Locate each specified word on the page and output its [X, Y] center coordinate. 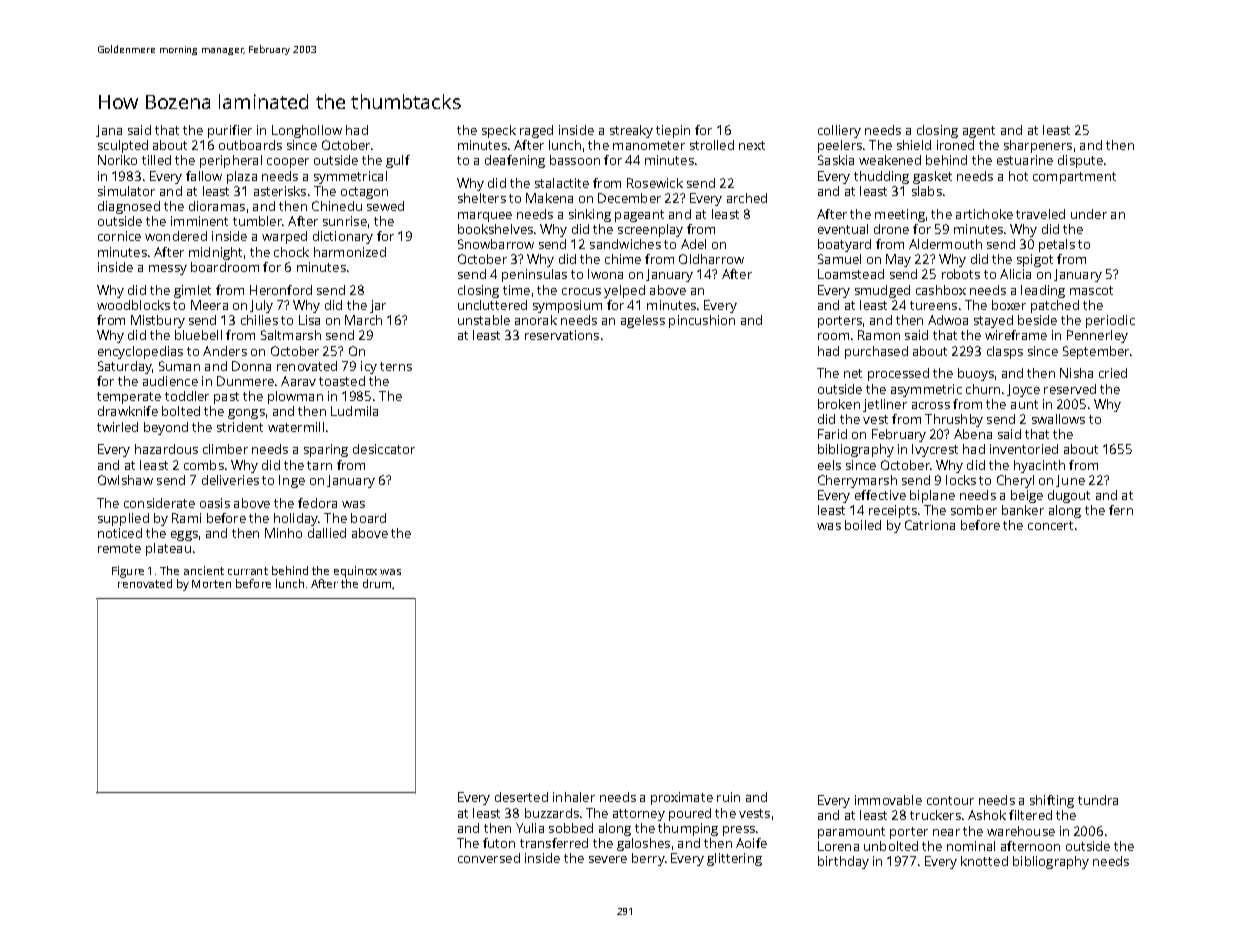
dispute [1080, 161]
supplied [123, 519]
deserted [521, 797]
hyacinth [1039, 466]
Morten [211, 584]
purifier [230, 131]
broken [839, 404]
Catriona [930, 525]
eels [829, 465]
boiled [863, 525]
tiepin [673, 131]
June [1070, 481]
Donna [251, 366]
